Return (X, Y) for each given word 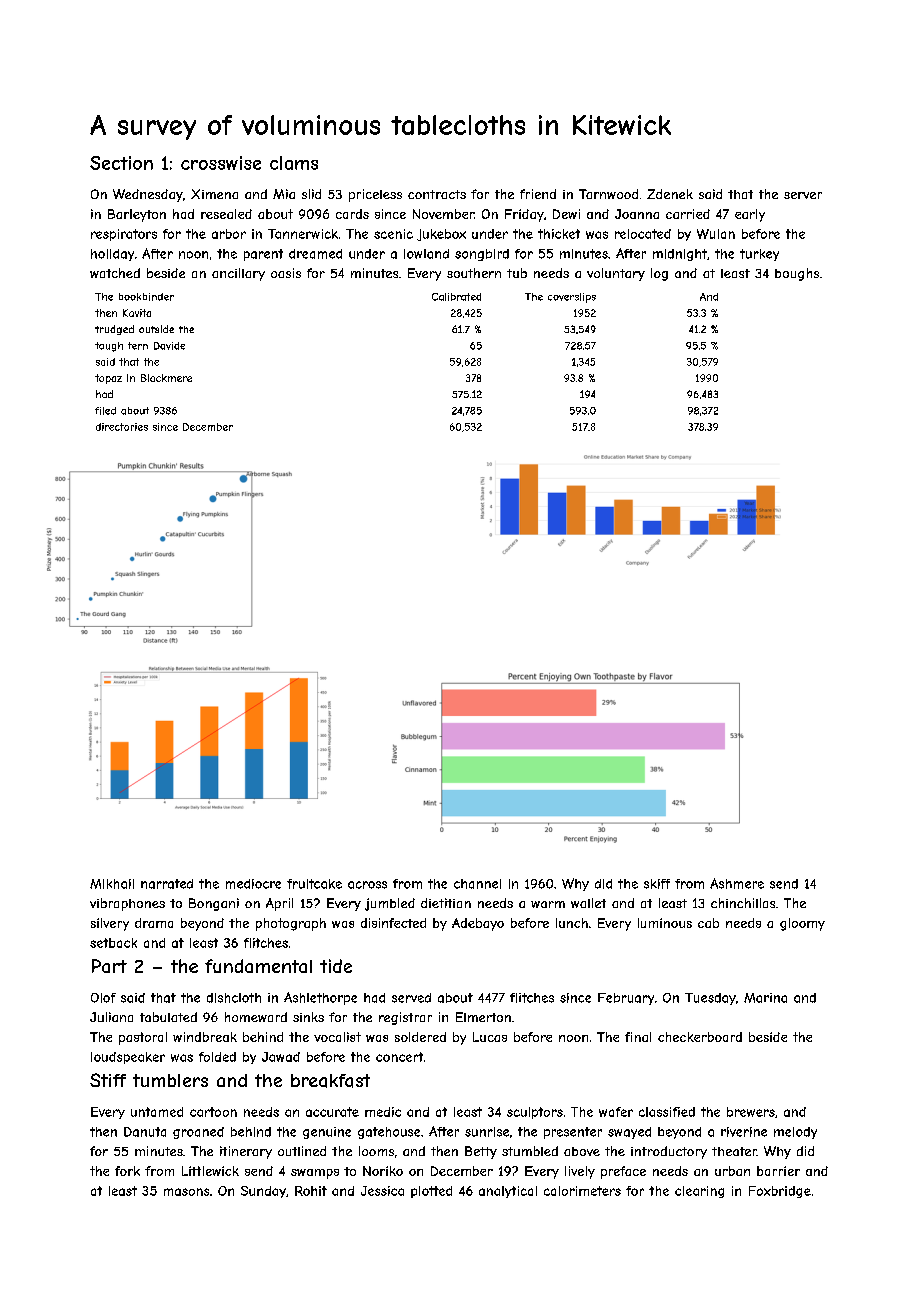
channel (477, 884)
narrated (167, 884)
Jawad (281, 1057)
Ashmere (737, 883)
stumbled (530, 1151)
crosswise (221, 163)
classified (667, 1112)
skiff (657, 884)
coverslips (572, 298)
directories (122, 427)
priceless (375, 195)
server (803, 195)
